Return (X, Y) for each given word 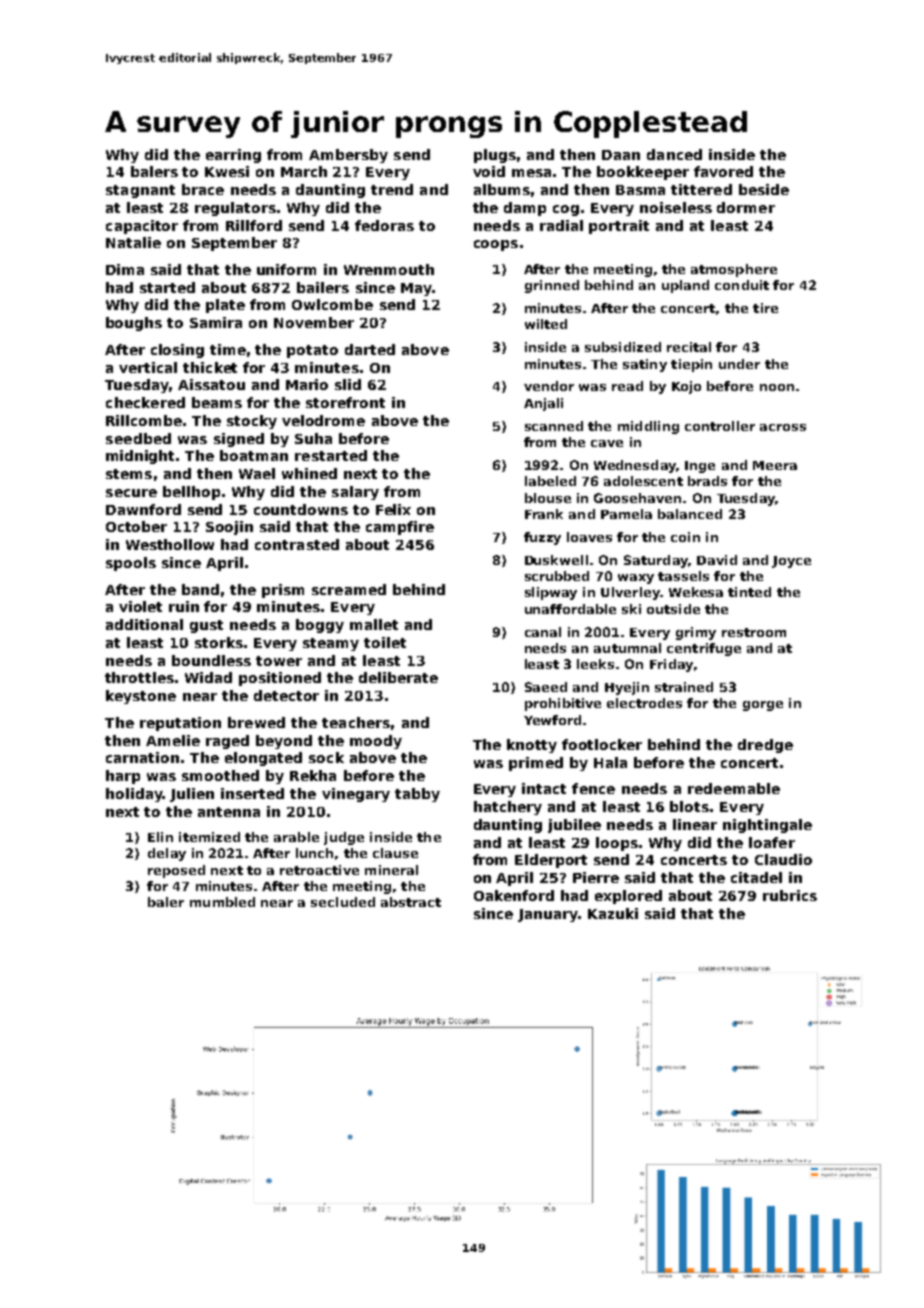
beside (764, 189)
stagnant (140, 191)
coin (685, 537)
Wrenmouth (389, 269)
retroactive (319, 870)
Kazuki (613, 913)
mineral (391, 870)
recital (689, 347)
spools (131, 564)
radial (561, 225)
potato (312, 351)
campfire (400, 528)
